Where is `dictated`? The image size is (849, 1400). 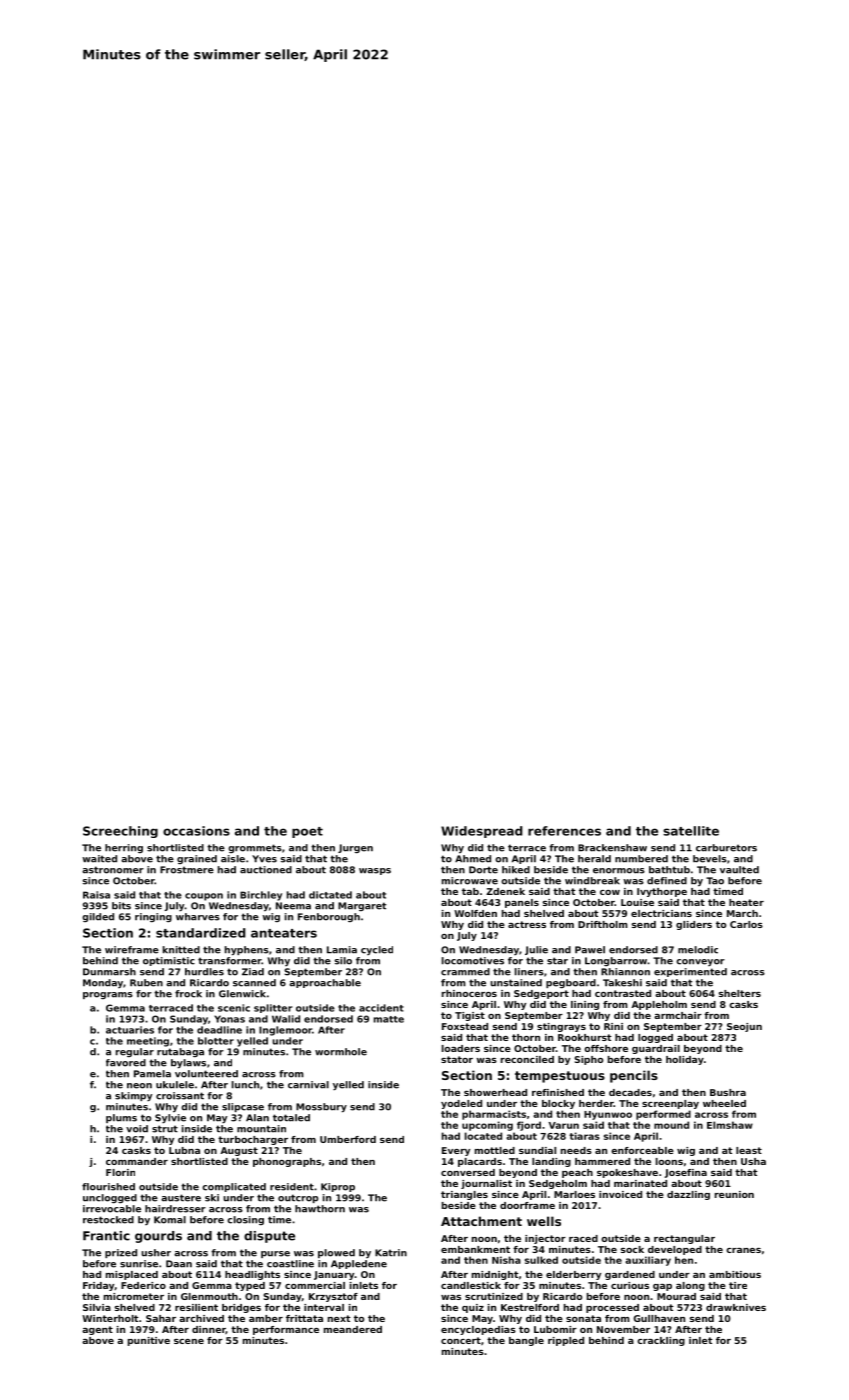 dictated is located at coordinates (330, 895).
